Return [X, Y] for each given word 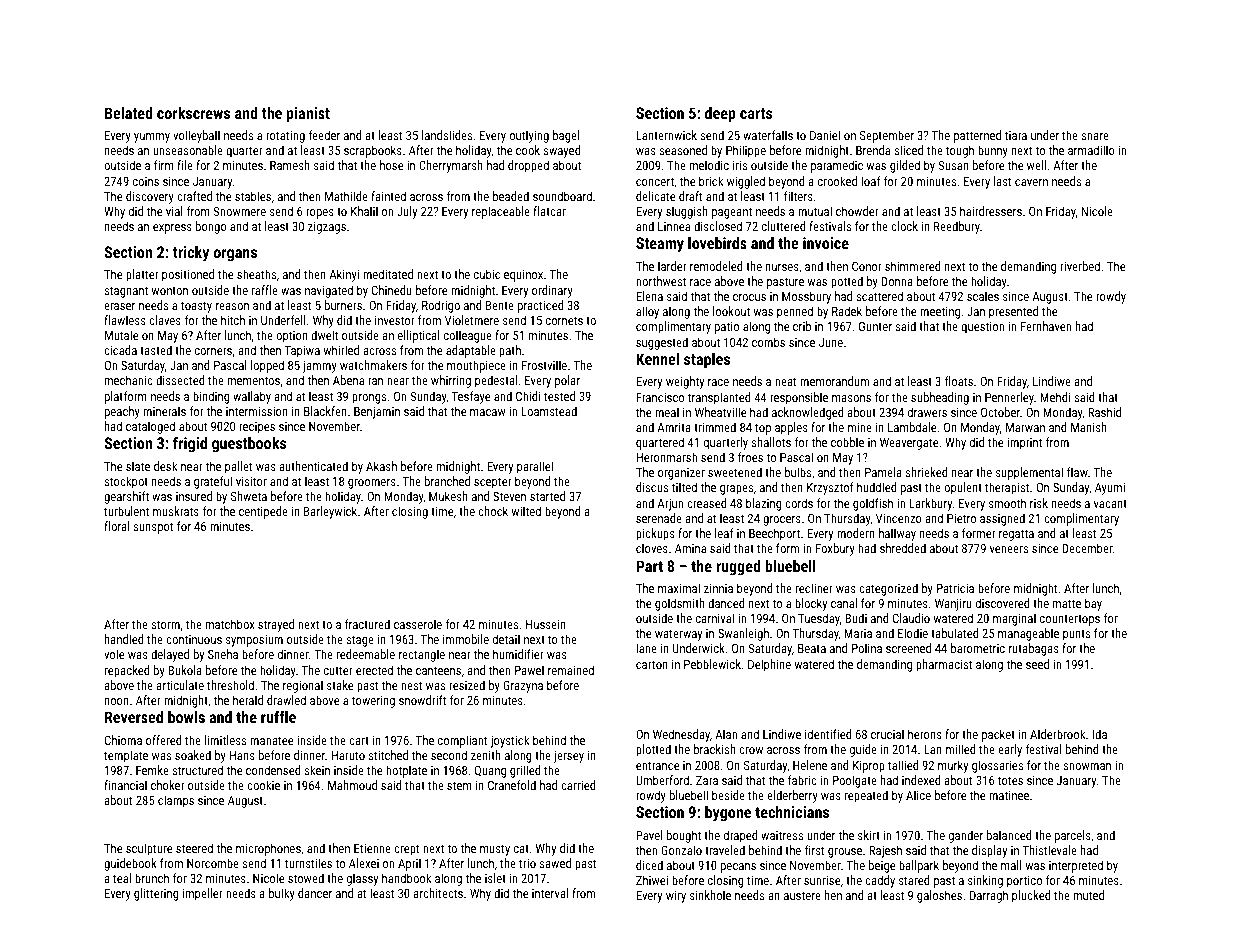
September [887, 136]
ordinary [552, 291]
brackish [715, 749]
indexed [921, 780]
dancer [315, 893]
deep [720, 115]
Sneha [223, 654]
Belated [128, 113]
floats [959, 381]
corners [213, 351]
